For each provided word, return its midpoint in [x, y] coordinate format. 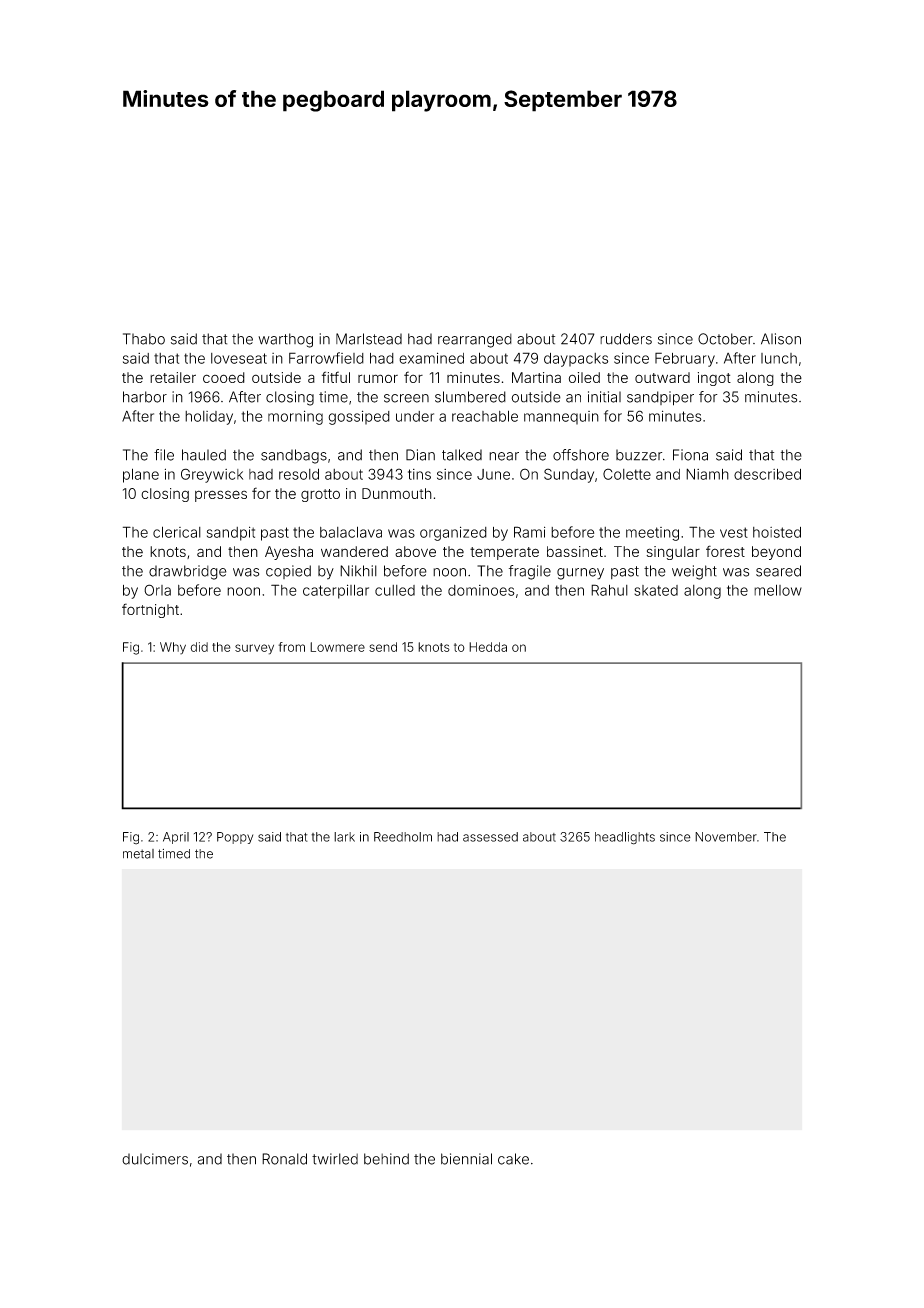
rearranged [475, 340]
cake [513, 1159]
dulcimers [155, 1159]
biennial [466, 1159]
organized [453, 533]
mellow [778, 590]
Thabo [144, 339]
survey [254, 649]
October [725, 339]
